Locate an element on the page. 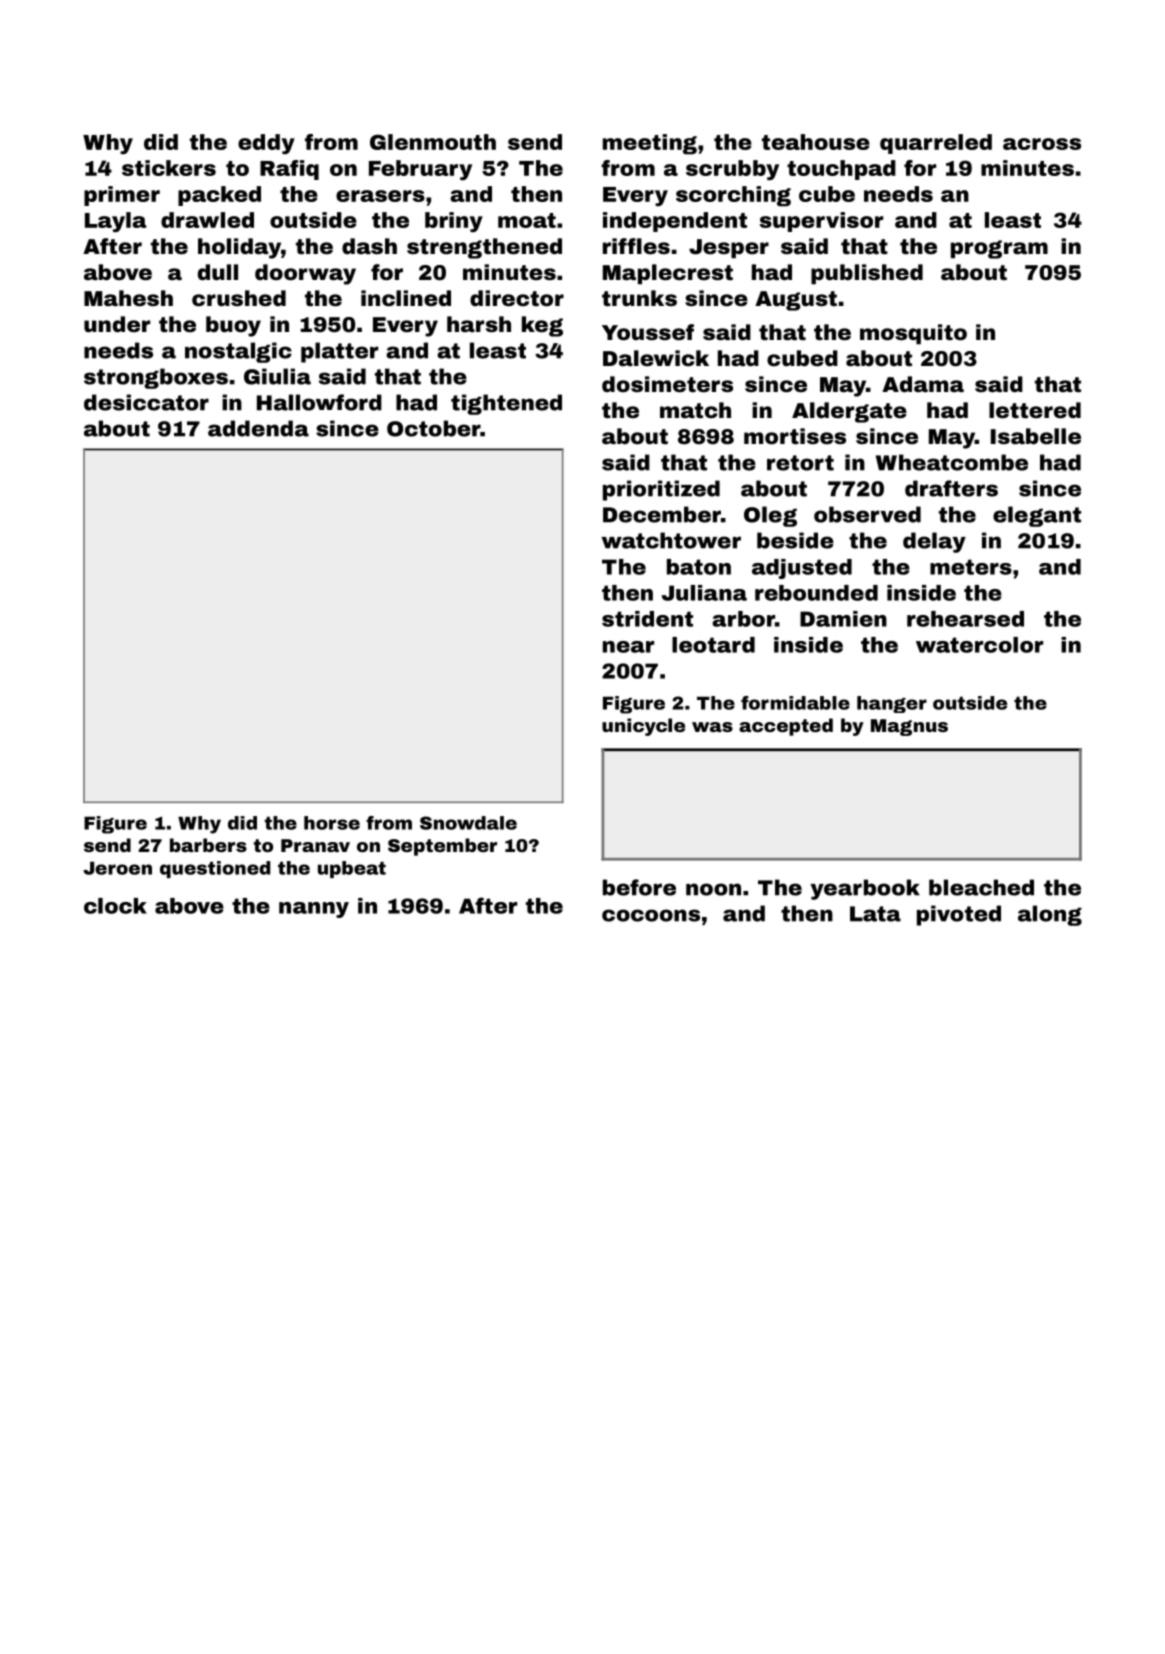  Glenmouth is located at coordinates (433, 142).
